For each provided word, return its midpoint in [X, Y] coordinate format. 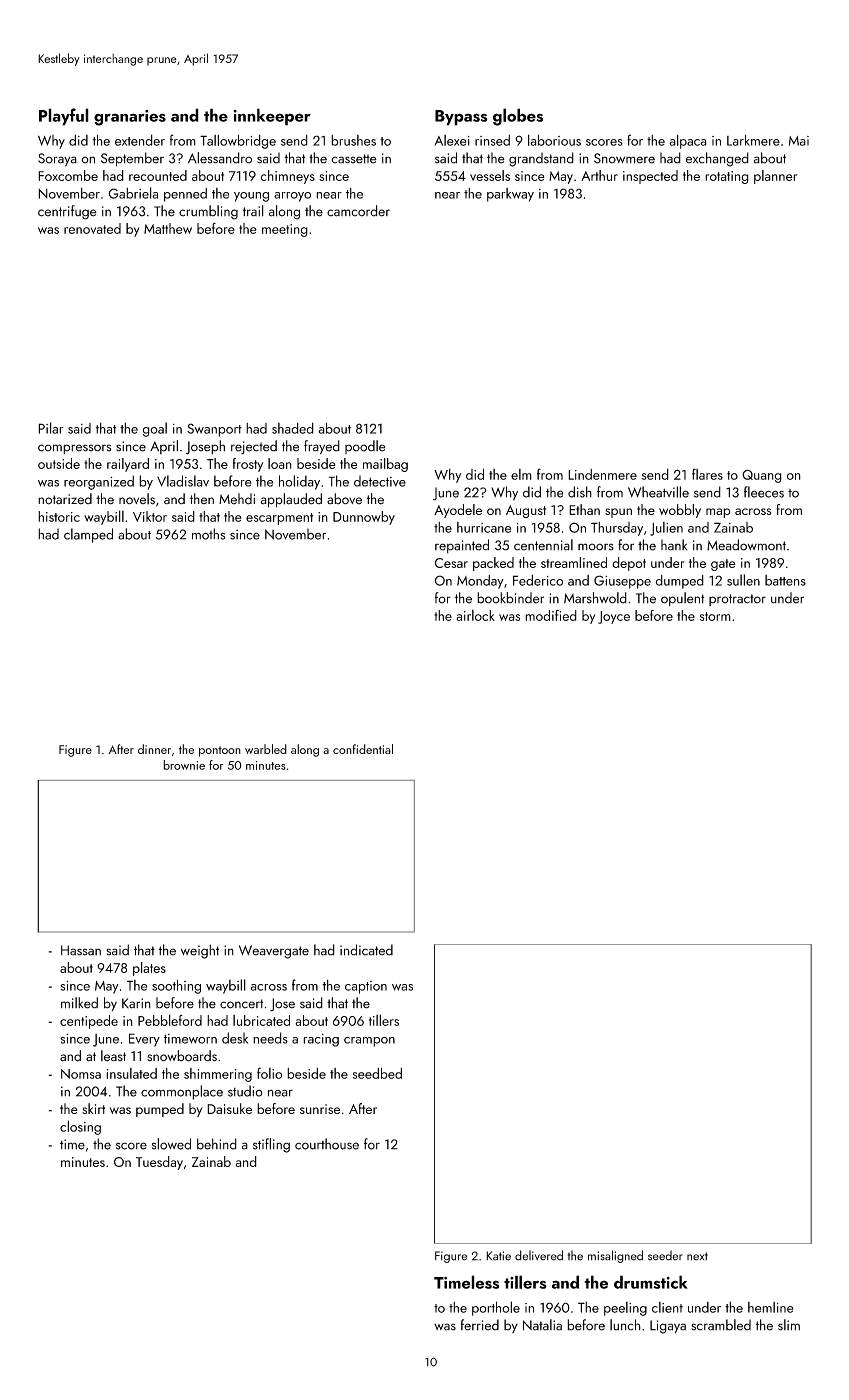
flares [707, 474]
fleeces [764, 492]
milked [79, 1003]
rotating [727, 177]
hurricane [484, 527]
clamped [88, 535]
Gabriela [133, 193]
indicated [366, 950]
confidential [363, 749]
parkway [510, 195]
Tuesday [159, 1163]
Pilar [51, 428]
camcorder [358, 211]
